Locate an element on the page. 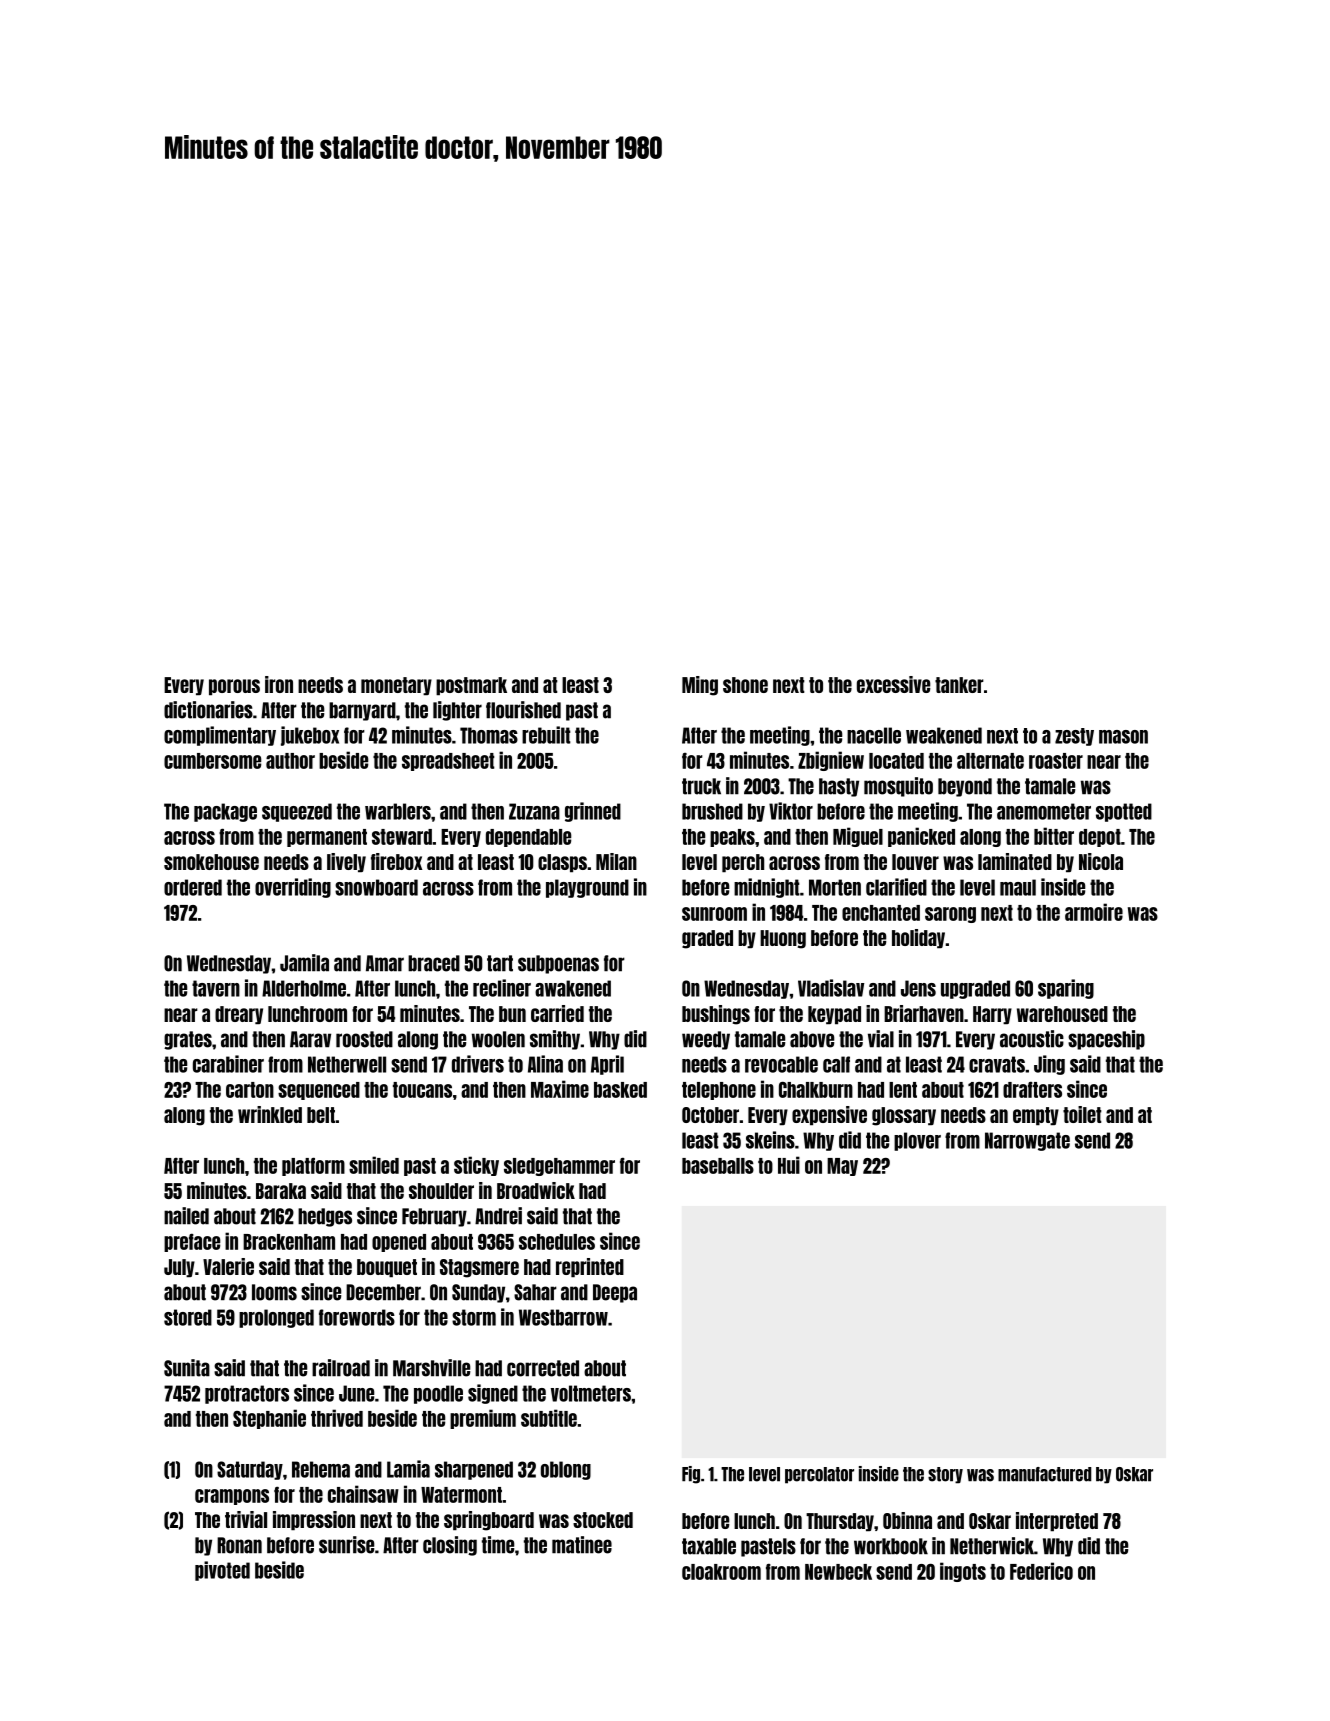 The image size is (1330, 1721). protractors is located at coordinates (247, 1394).
